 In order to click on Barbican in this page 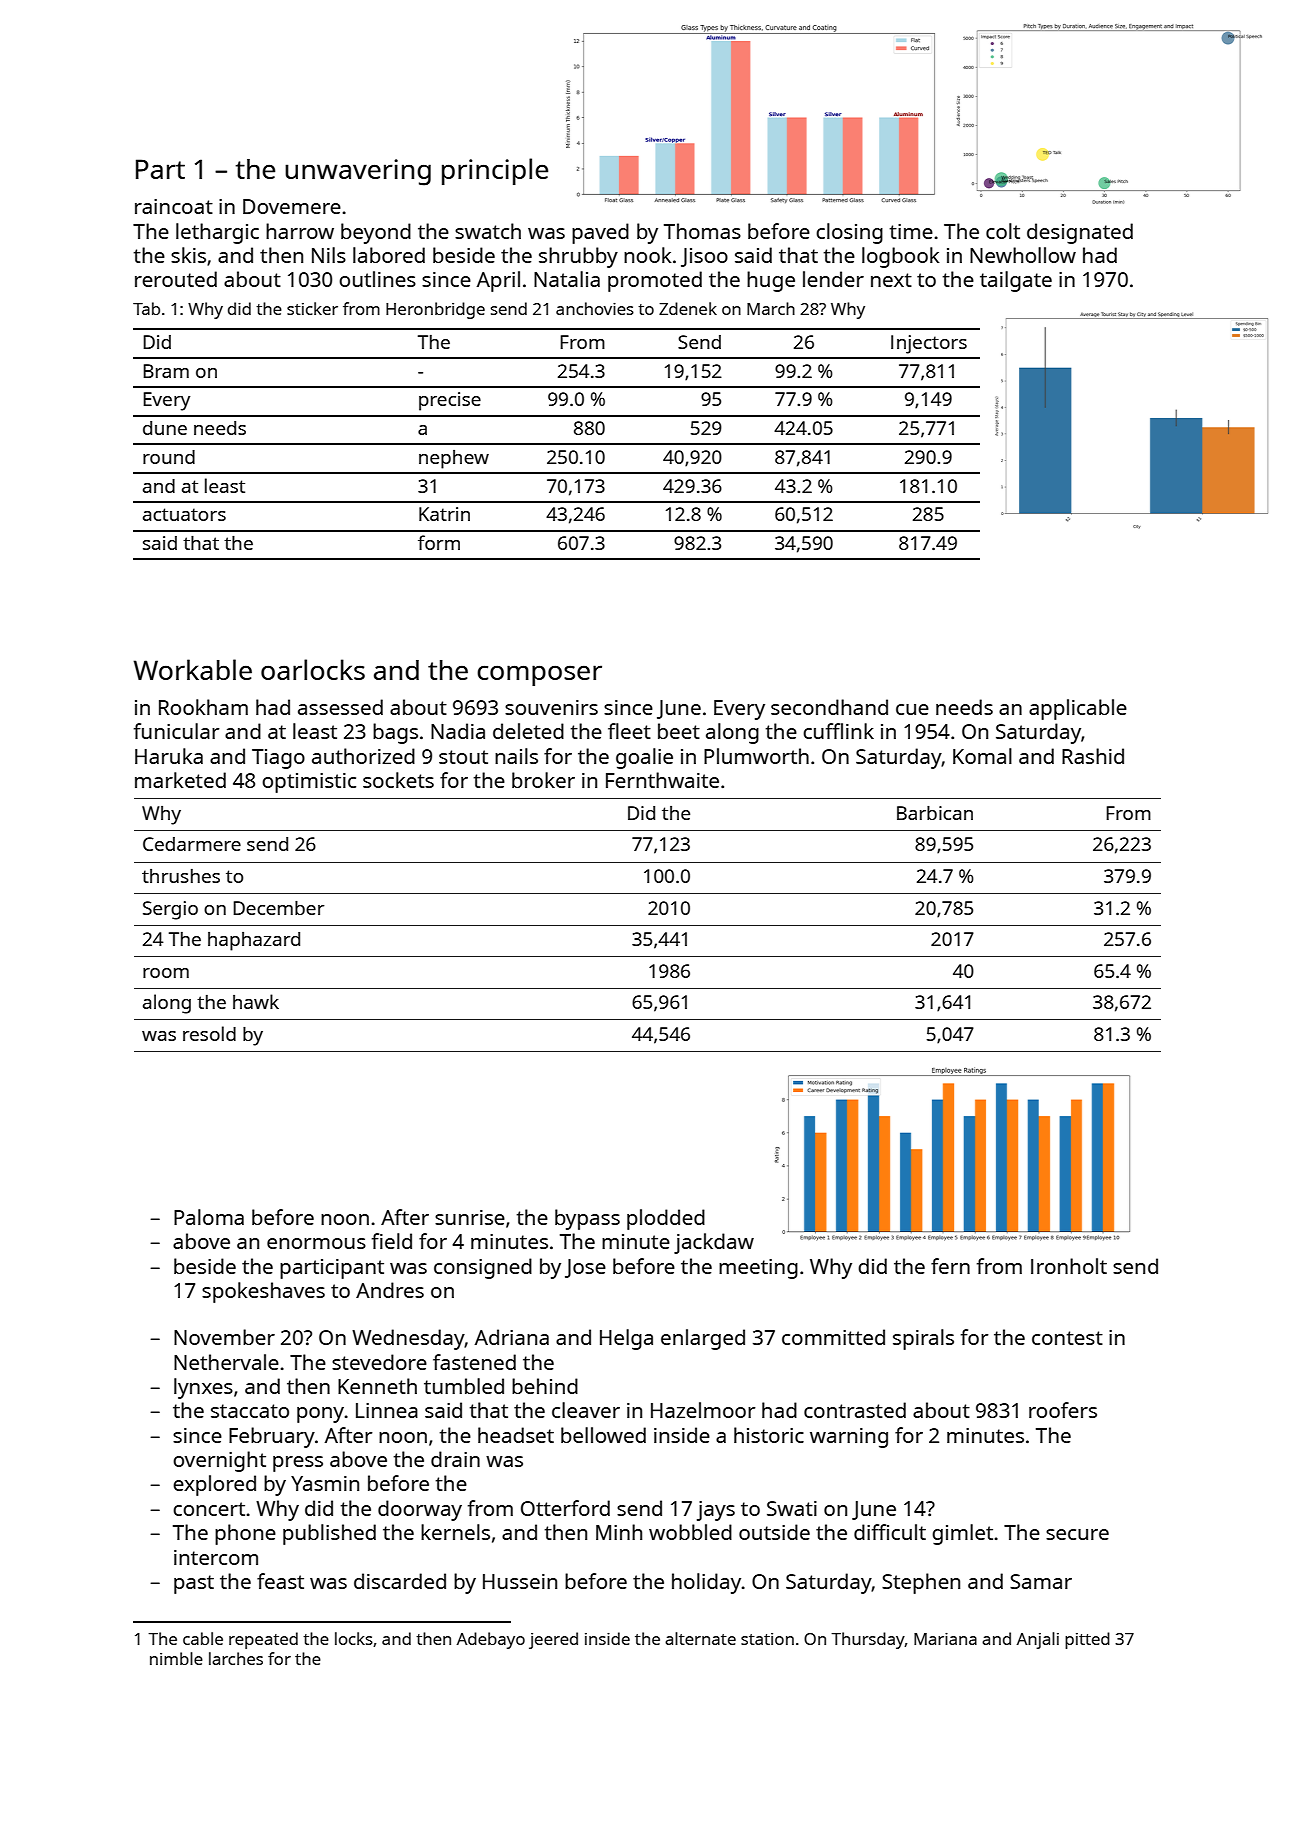, I will do `click(935, 813)`.
